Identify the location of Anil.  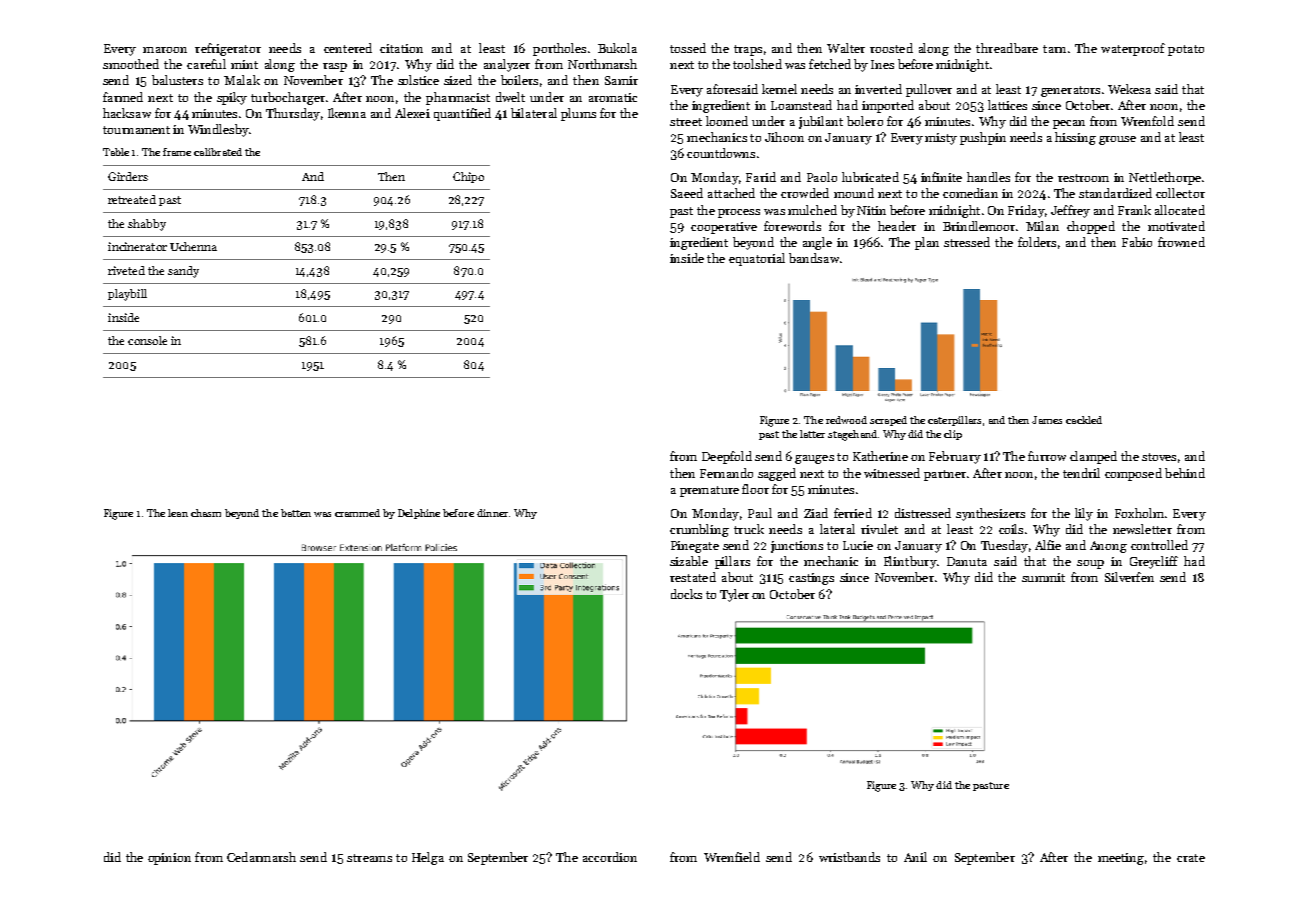
(915, 857).
